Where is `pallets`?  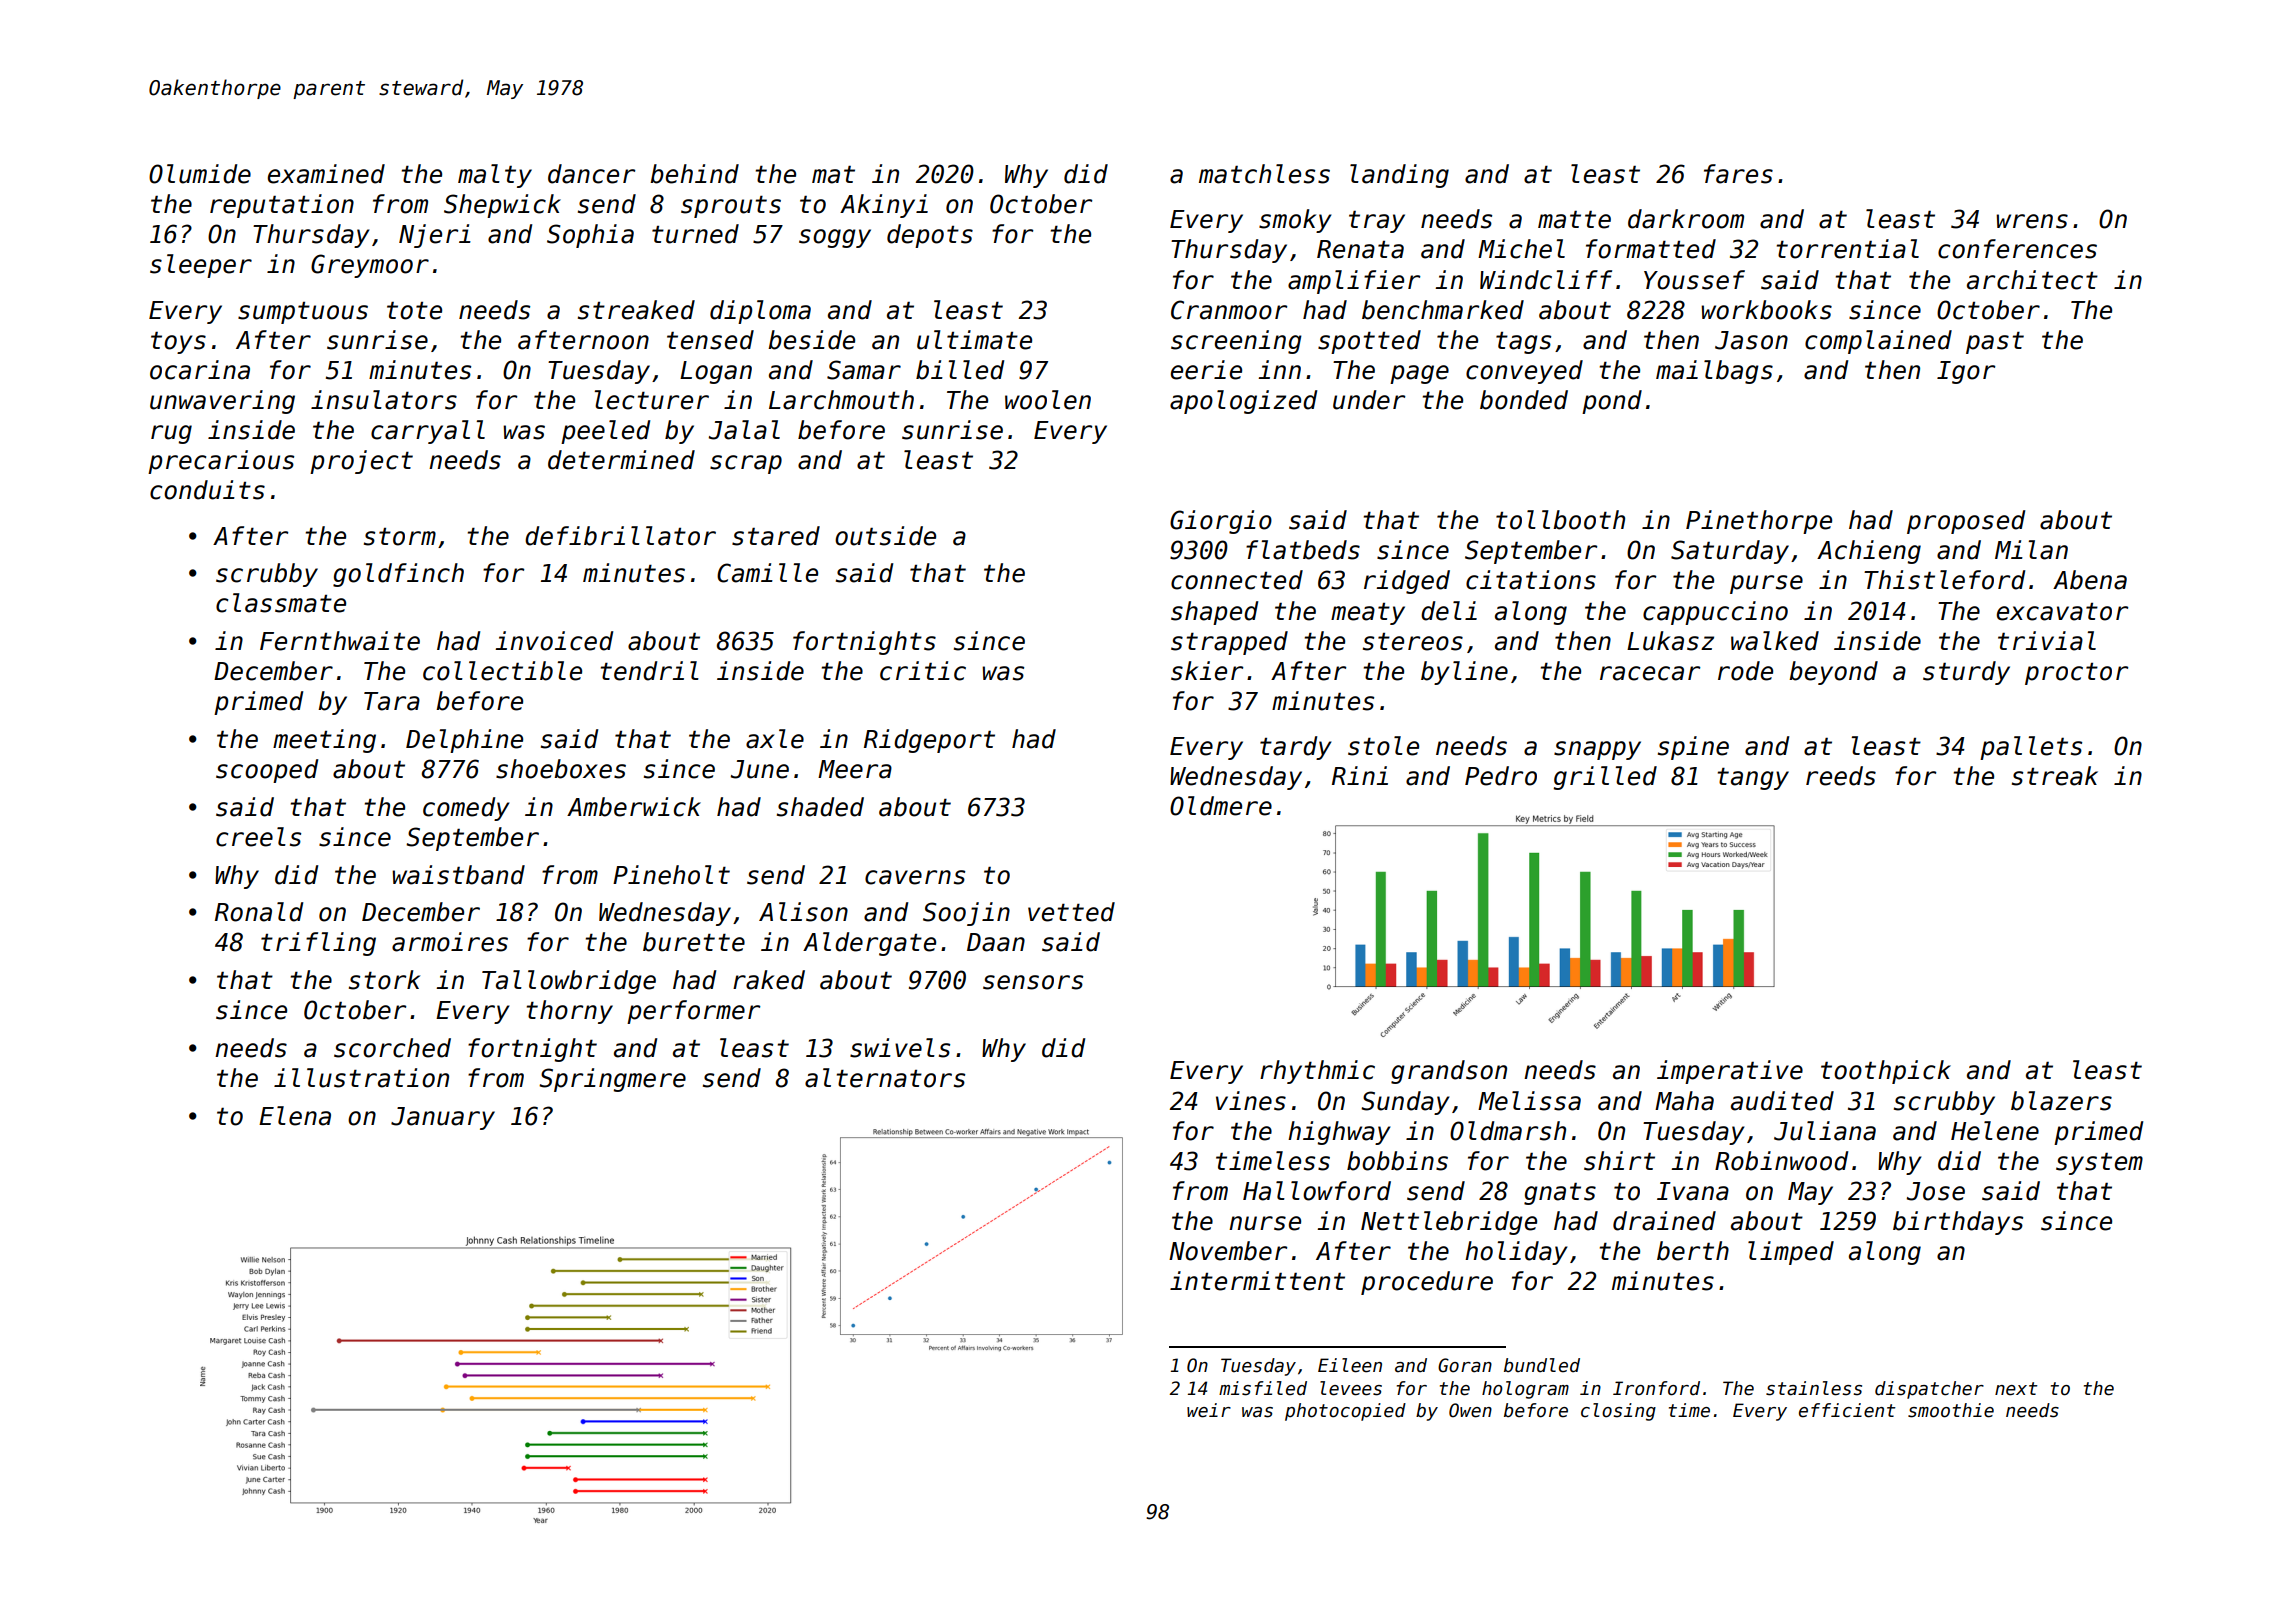 pallets is located at coordinates (2031, 748).
